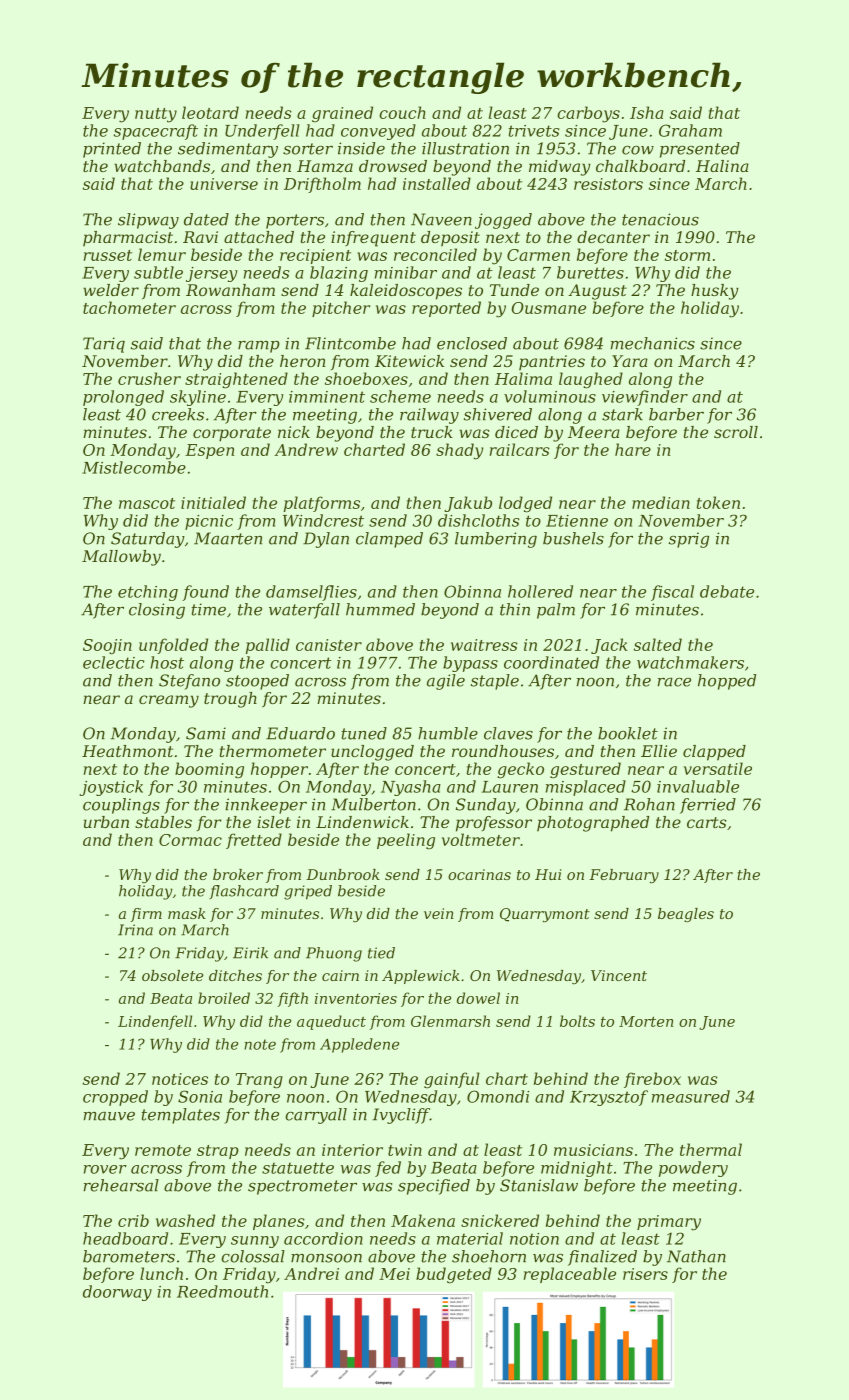 This screenshot has height=1400, width=849. I want to click on inside, so click(361, 148).
